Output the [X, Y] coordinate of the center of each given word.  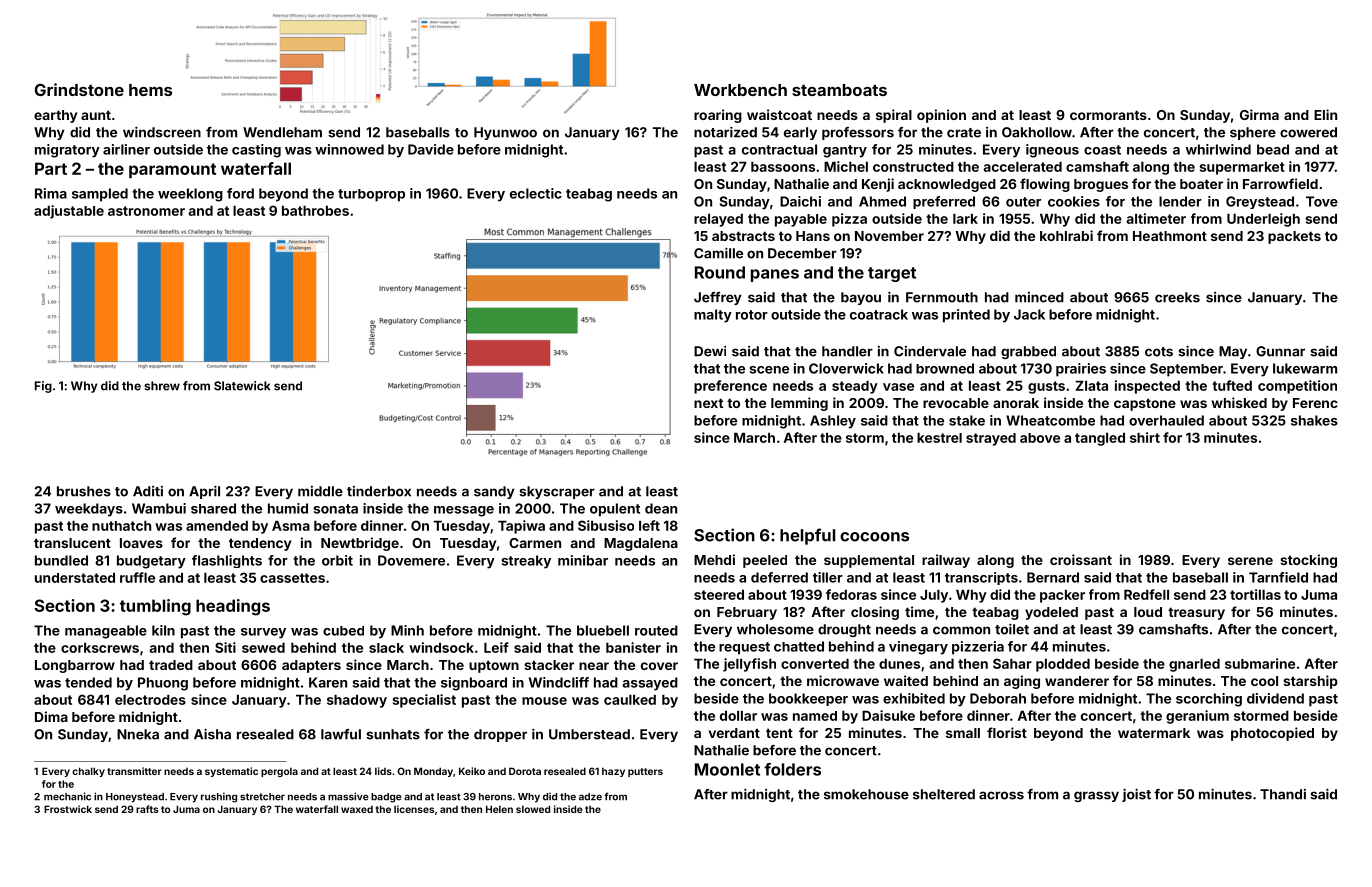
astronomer [146, 211]
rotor [752, 315]
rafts [147, 809]
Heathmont [1170, 236]
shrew [162, 386]
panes [775, 275]
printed [966, 316]
